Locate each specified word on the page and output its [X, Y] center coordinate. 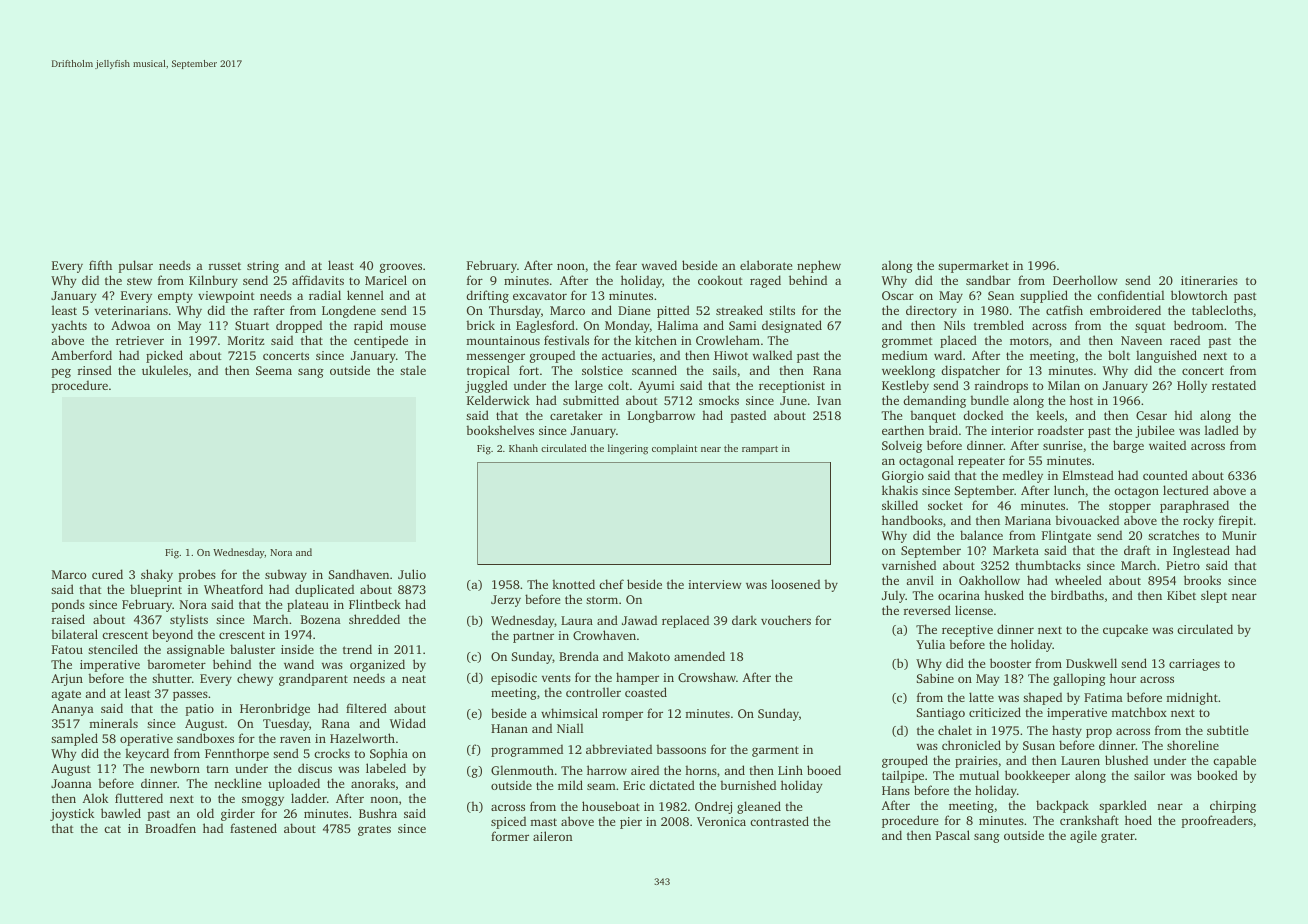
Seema [274, 370]
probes [197, 575]
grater [1118, 837]
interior [1012, 430]
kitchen [656, 340]
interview [714, 584]
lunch [1069, 490]
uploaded [294, 784]
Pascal [953, 835]
